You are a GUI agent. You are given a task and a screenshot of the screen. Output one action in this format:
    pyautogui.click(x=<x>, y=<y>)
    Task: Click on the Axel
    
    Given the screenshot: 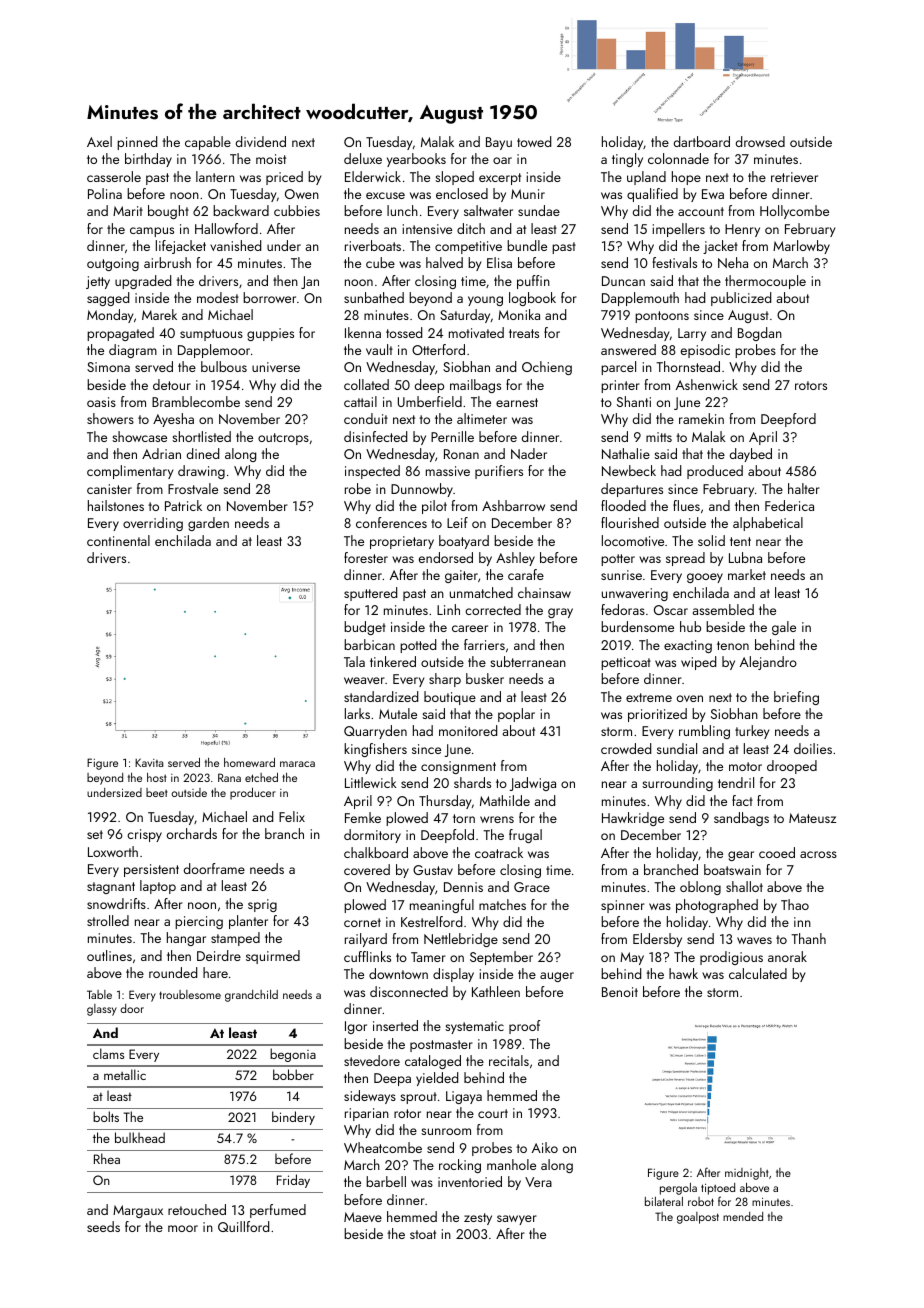 What is the action you would take?
    pyautogui.click(x=99, y=141)
